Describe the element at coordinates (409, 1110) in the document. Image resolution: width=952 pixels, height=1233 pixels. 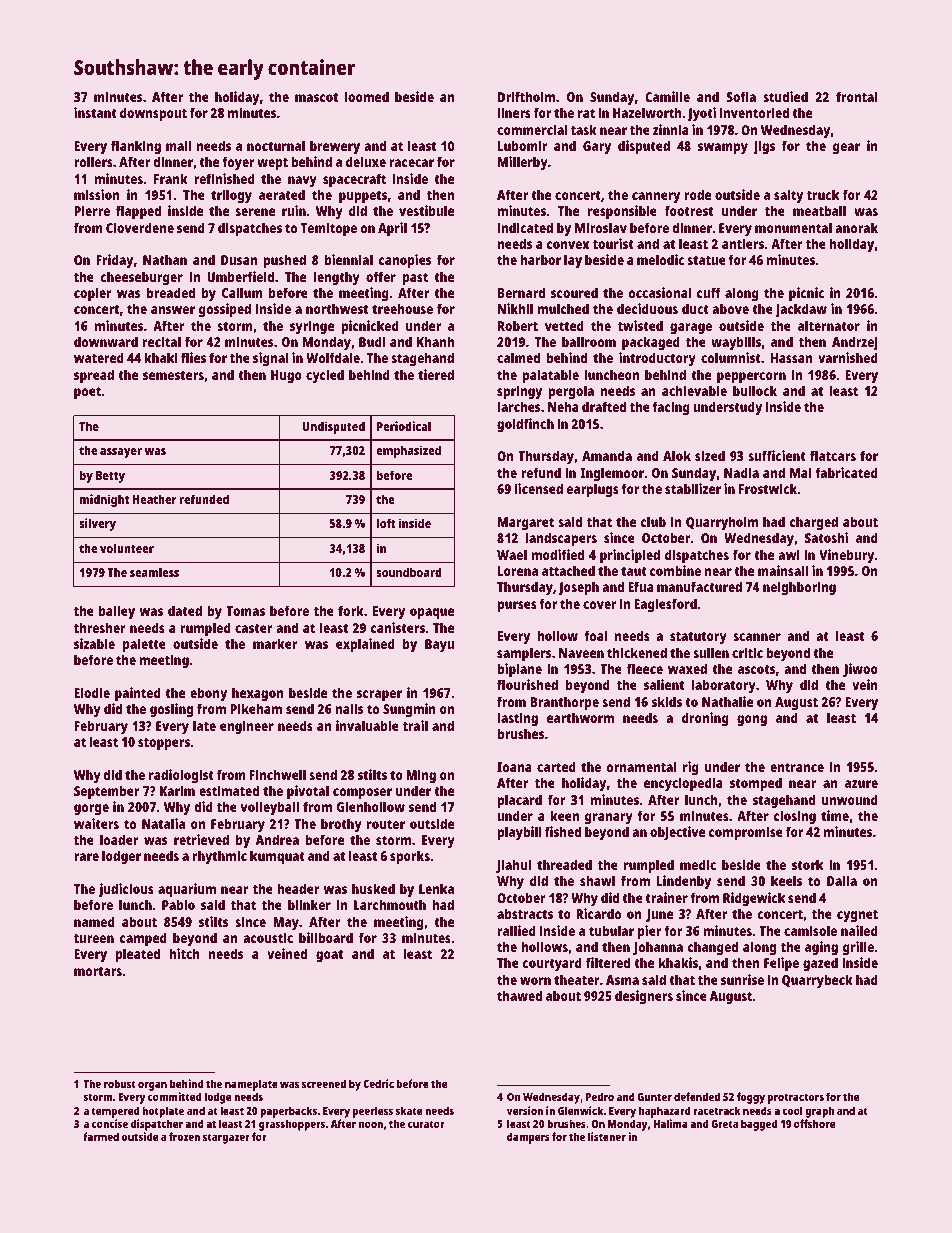
I see `skate` at that location.
